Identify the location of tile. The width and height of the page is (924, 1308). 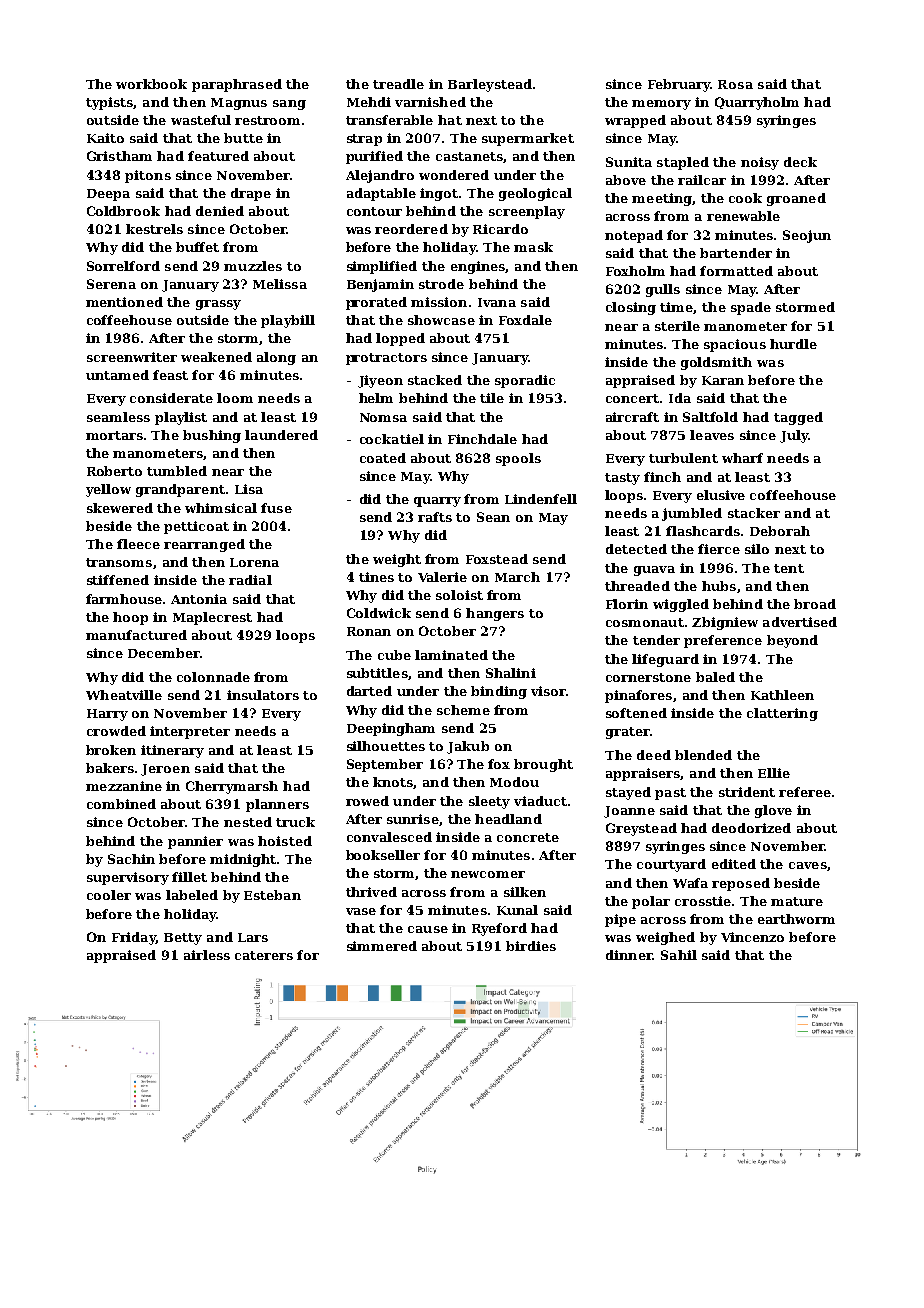
(492, 398).
